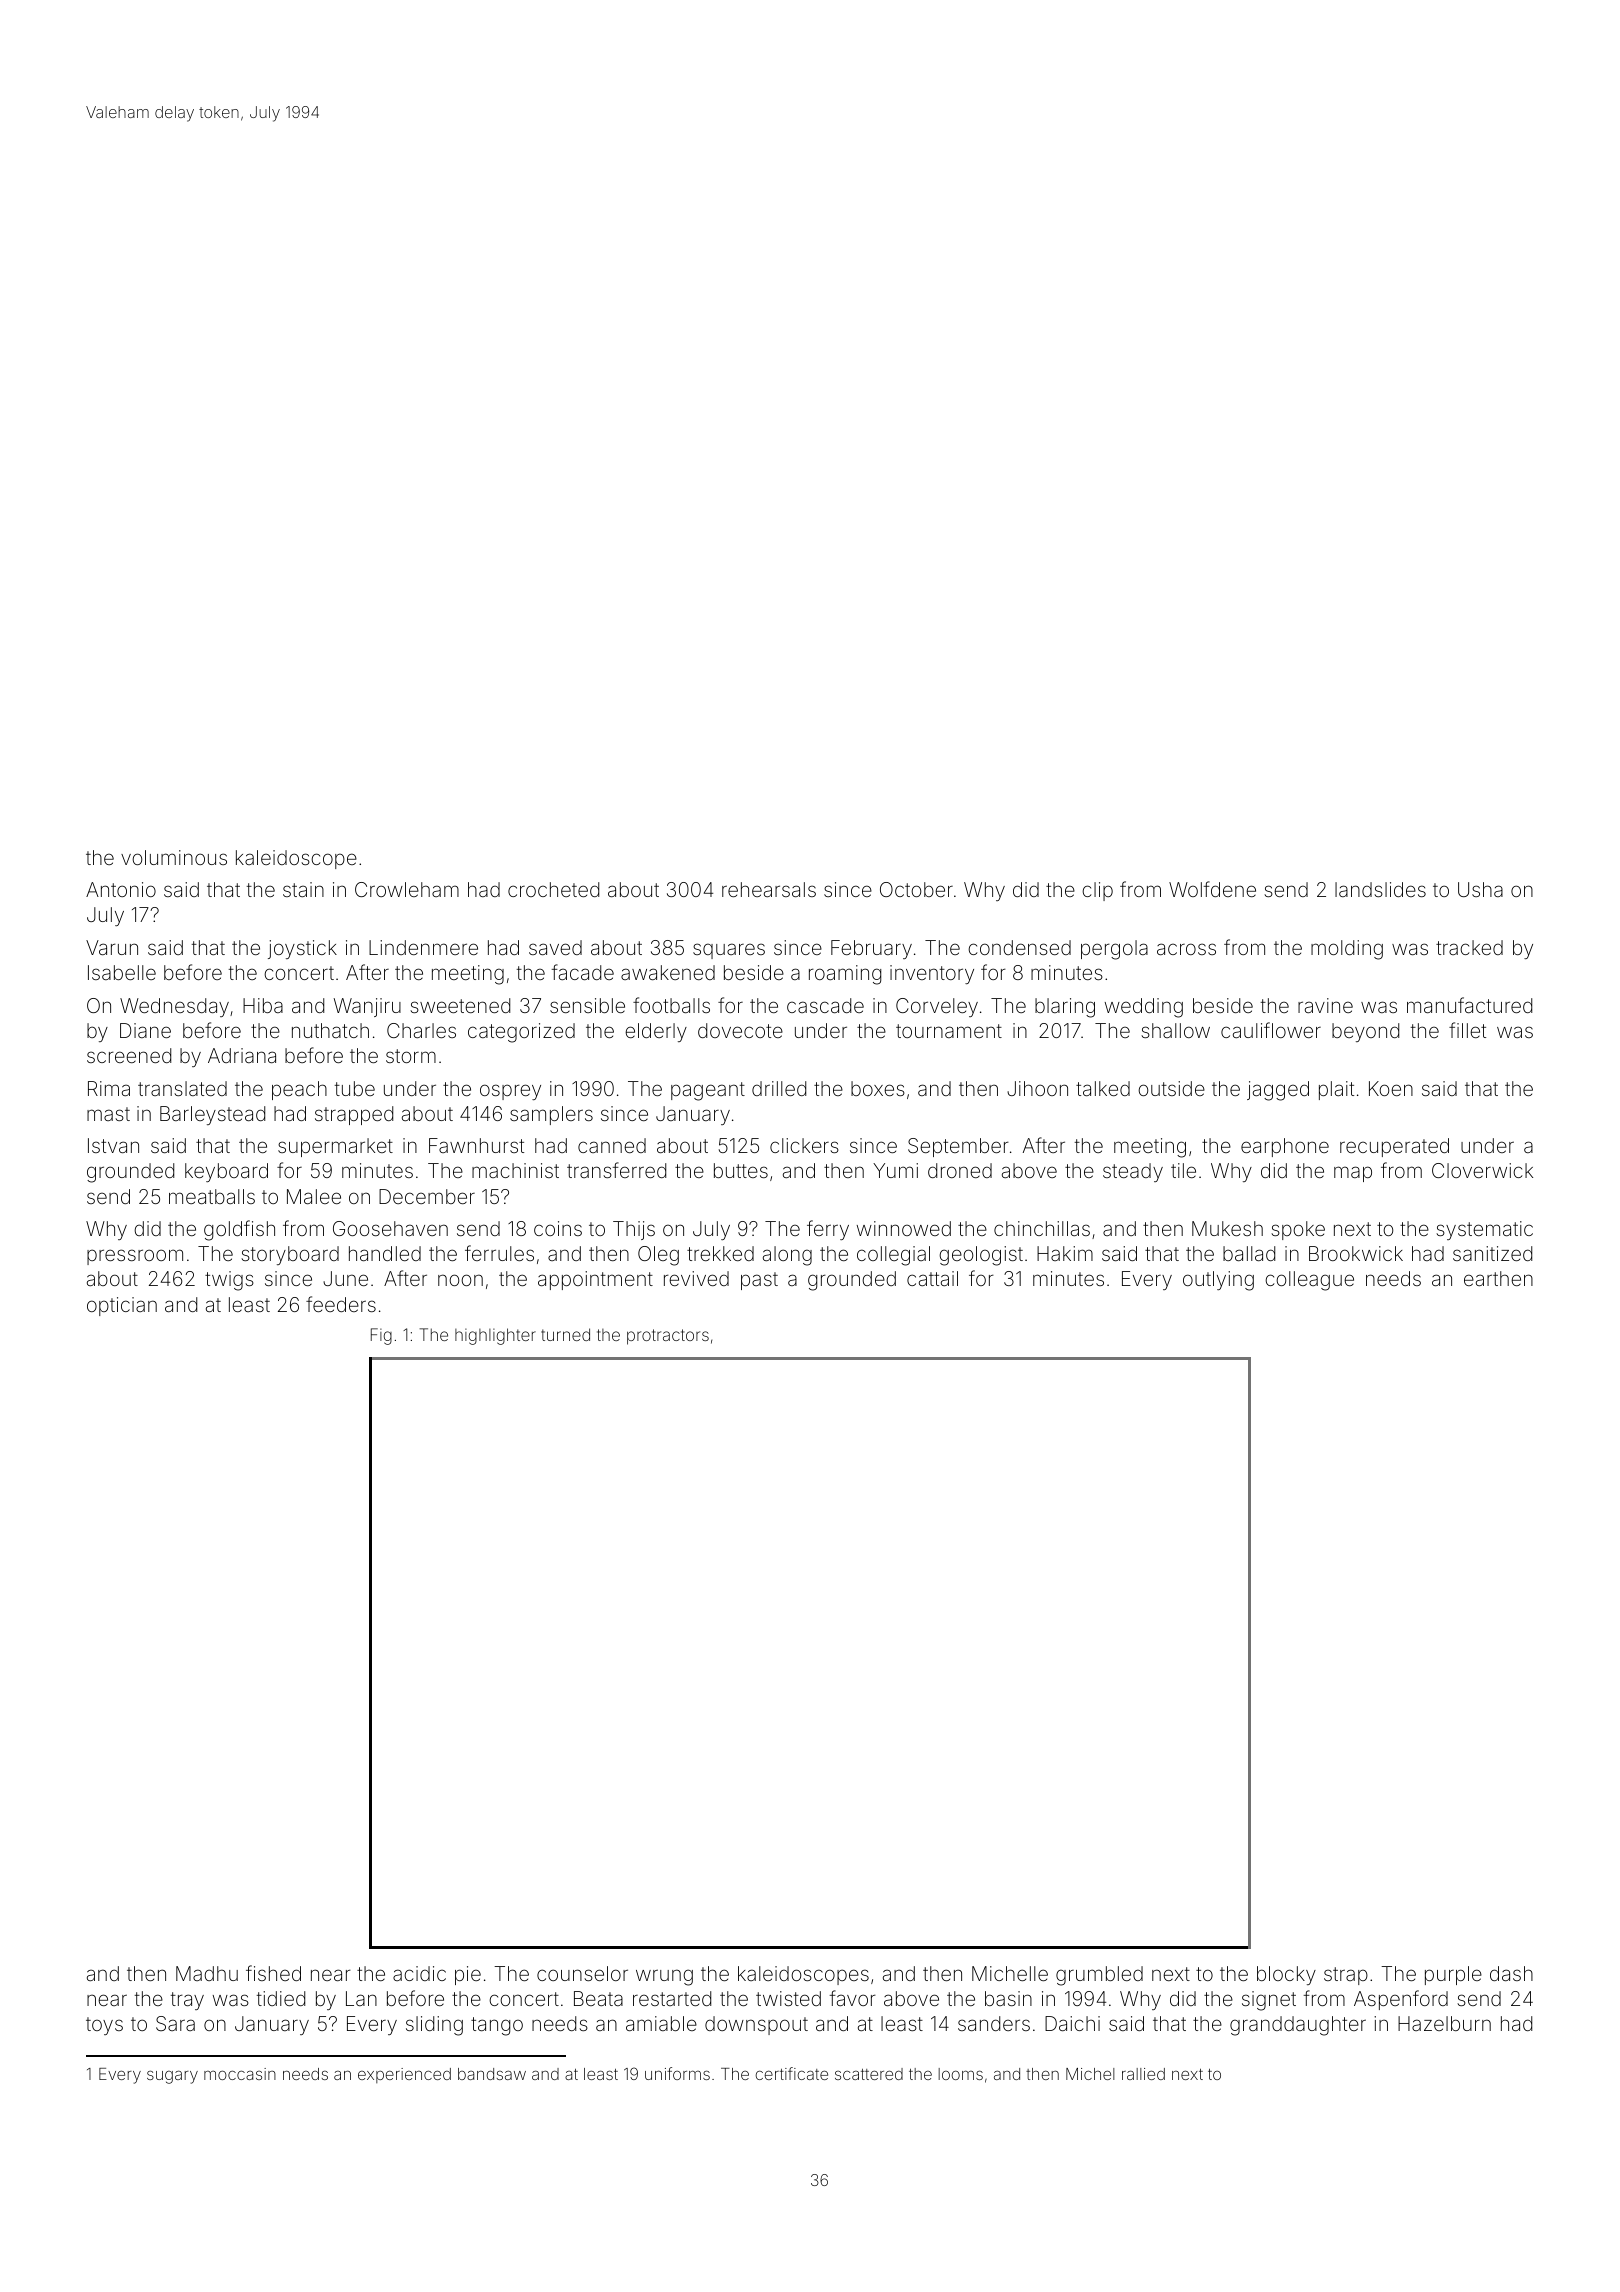 The width and height of the screenshot is (1620, 2292). What do you see at coordinates (104, 2026) in the screenshot?
I see `toys` at bounding box center [104, 2026].
